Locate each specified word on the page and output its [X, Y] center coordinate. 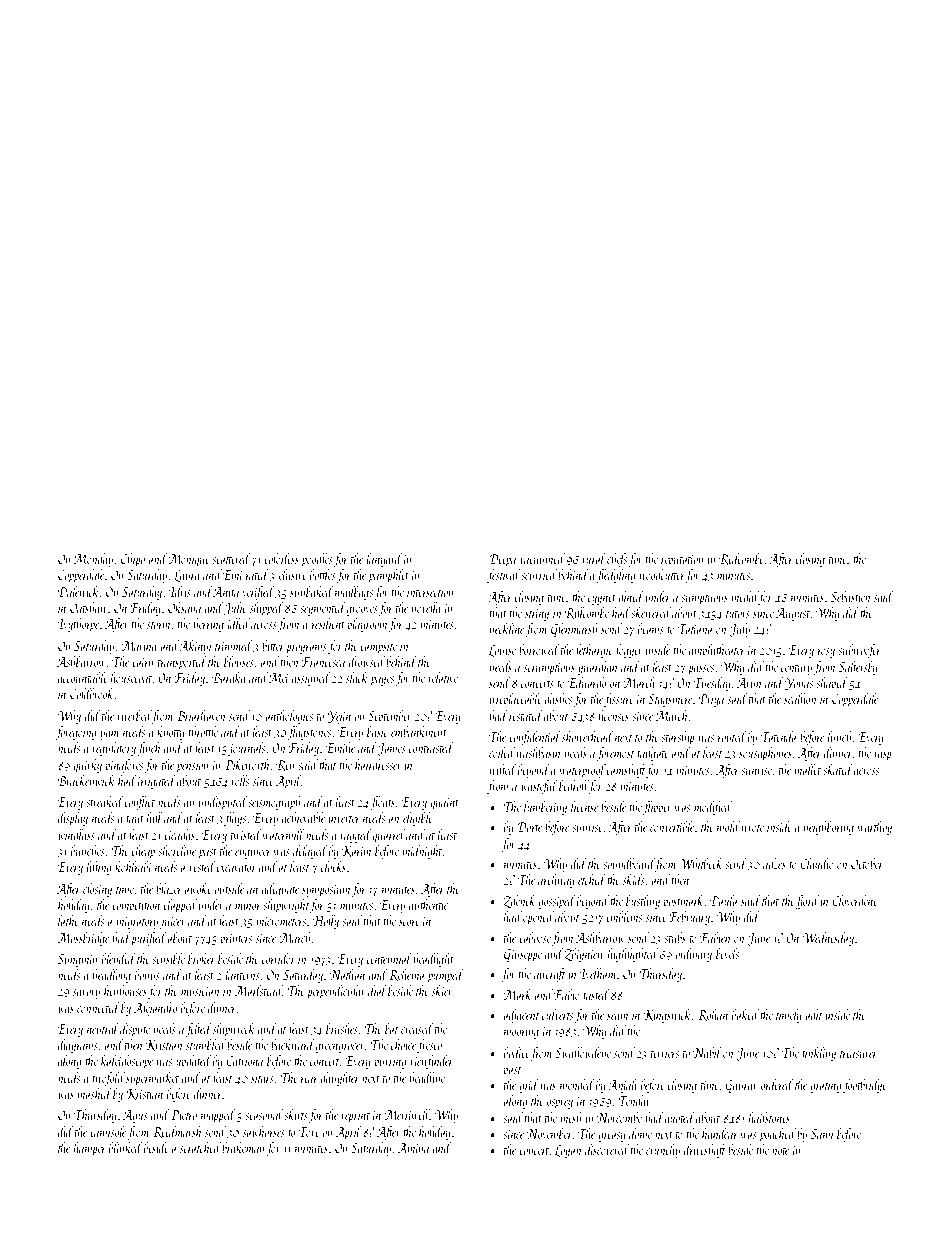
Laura [187, 576]
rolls [240, 780]
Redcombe [742, 559]
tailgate [653, 754]
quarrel [388, 836]
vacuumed [542, 558]
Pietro [183, 1115]
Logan [568, 1151]
